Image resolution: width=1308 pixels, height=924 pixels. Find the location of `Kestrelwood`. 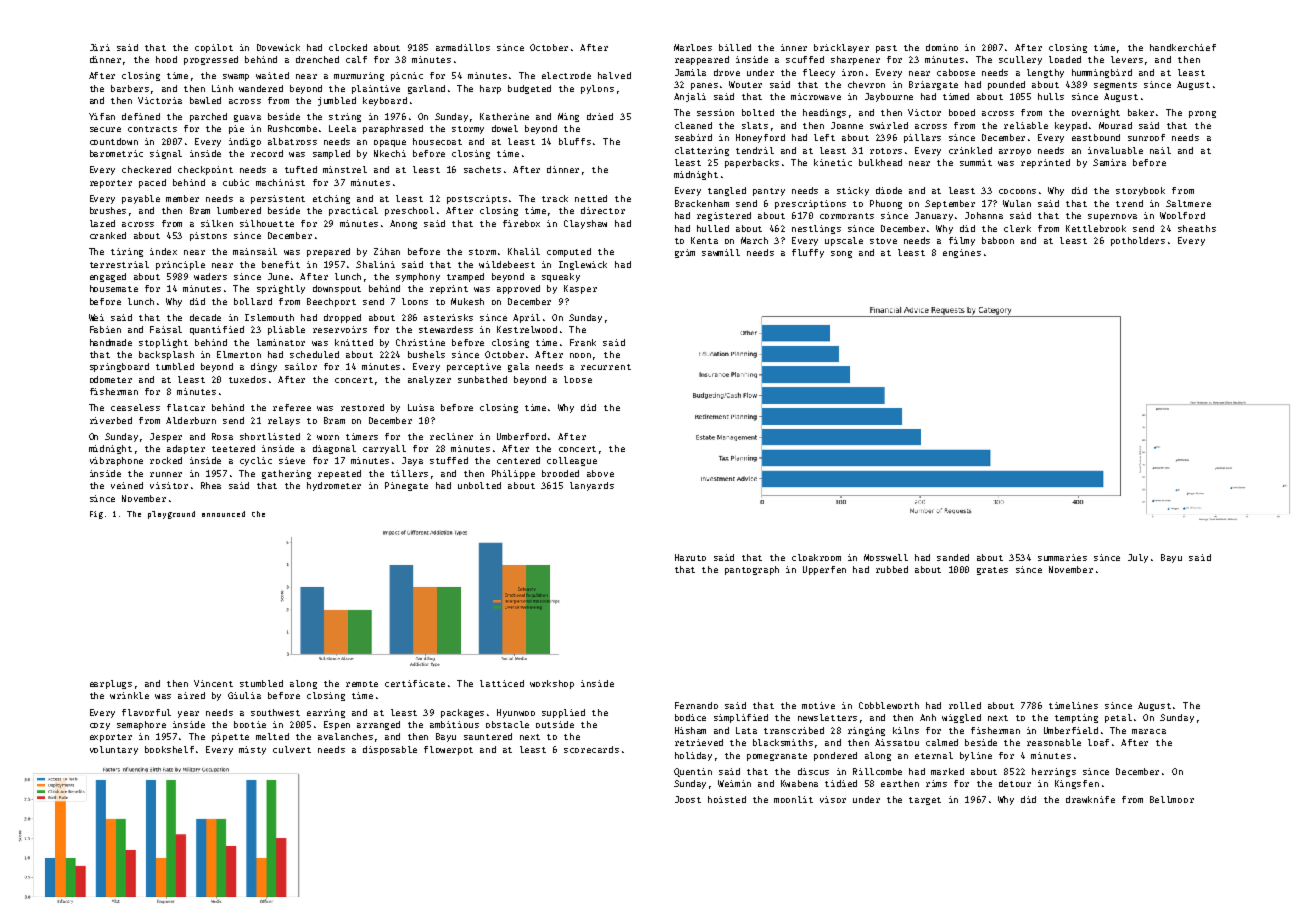

Kestrelwood is located at coordinates (527, 329).
